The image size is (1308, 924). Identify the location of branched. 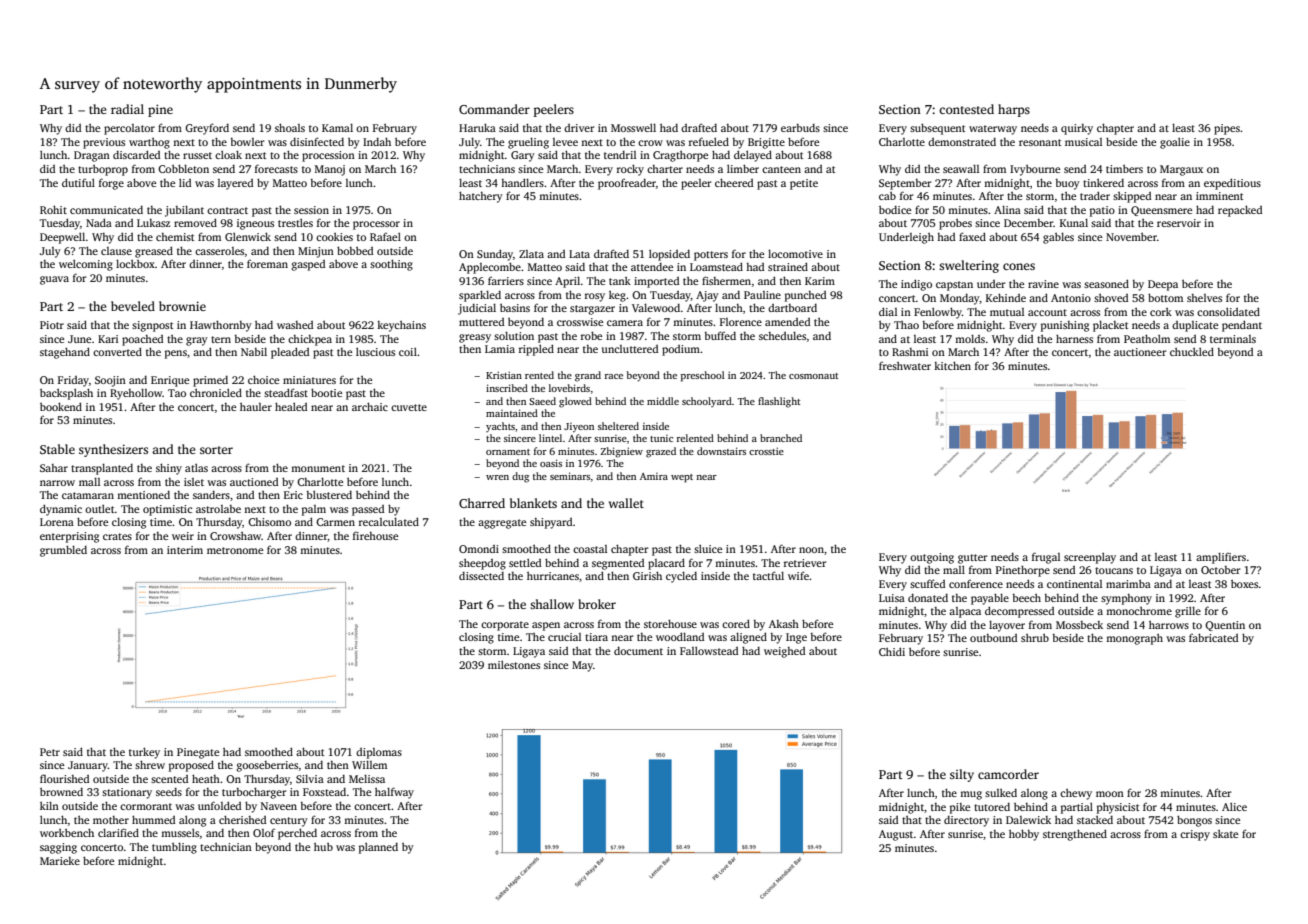
(781, 438).
